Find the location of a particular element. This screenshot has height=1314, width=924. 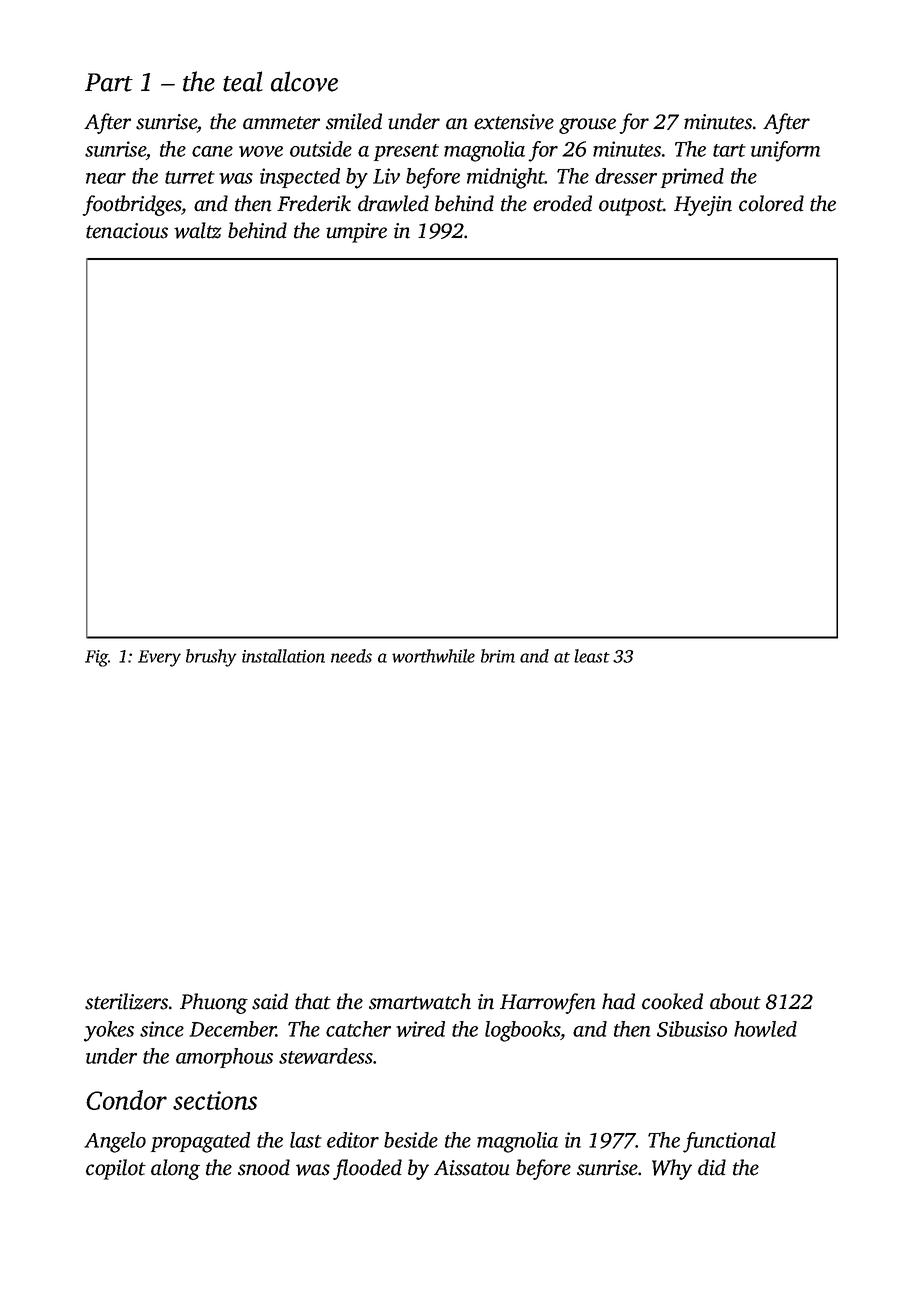

uniform is located at coordinates (785, 151).
